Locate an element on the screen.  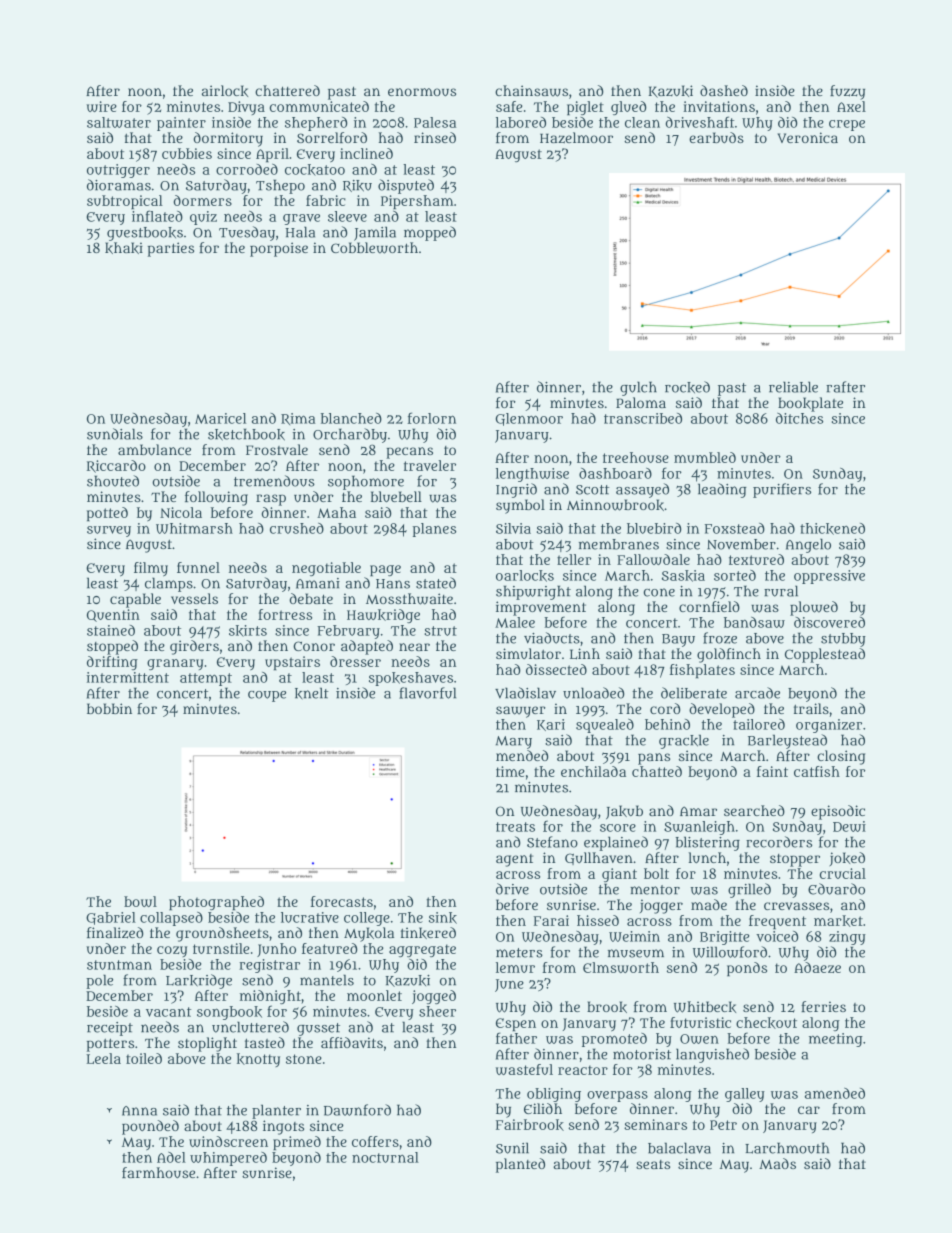
lengthwise is located at coordinates (532, 475).
